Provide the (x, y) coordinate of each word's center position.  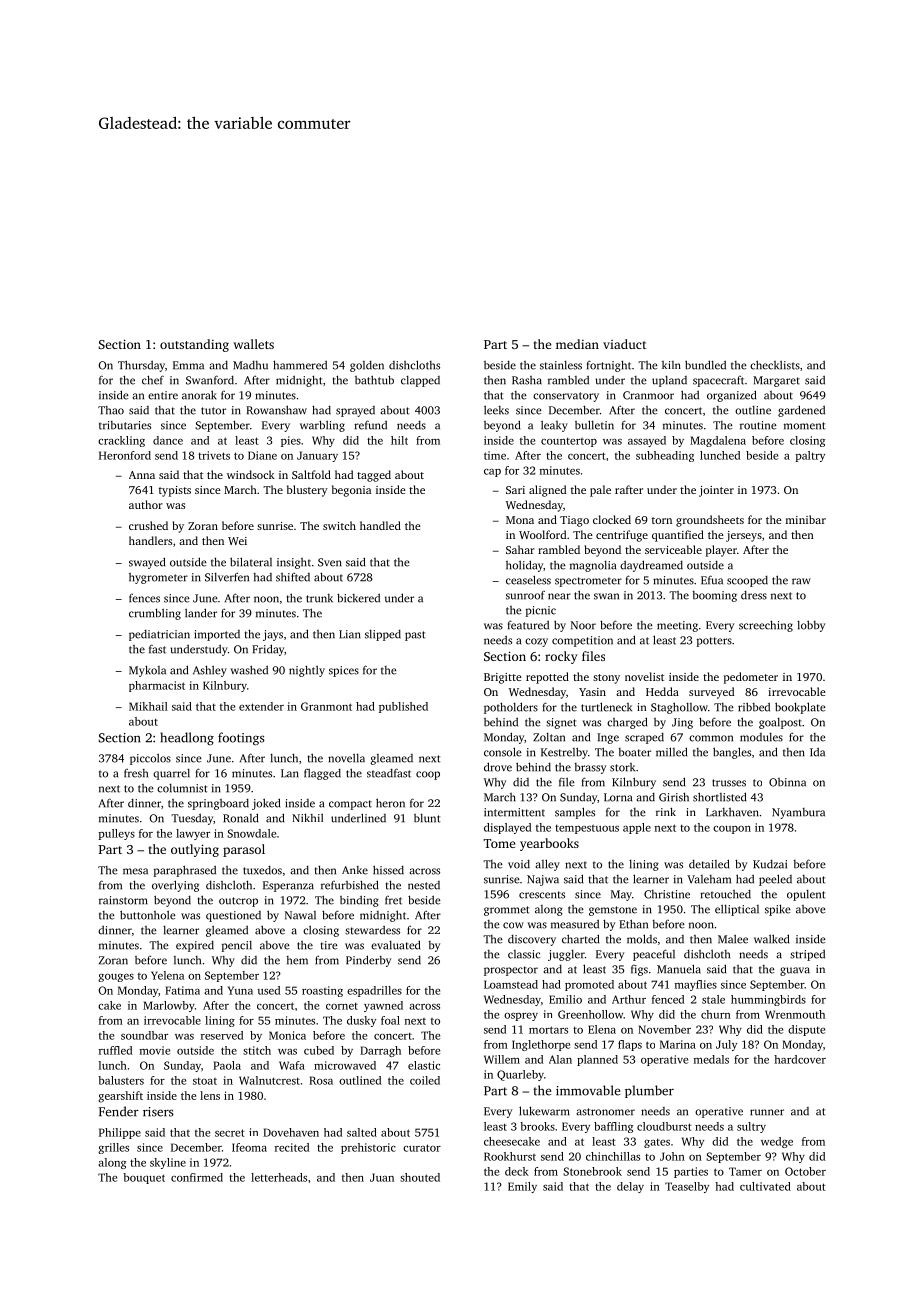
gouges (116, 978)
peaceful (654, 955)
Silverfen (227, 577)
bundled (705, 365)
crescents (542, 895)
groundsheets (710, 521)
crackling (121, 441)
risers (158, 1112)
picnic (541, 611)
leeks (496, 410)
